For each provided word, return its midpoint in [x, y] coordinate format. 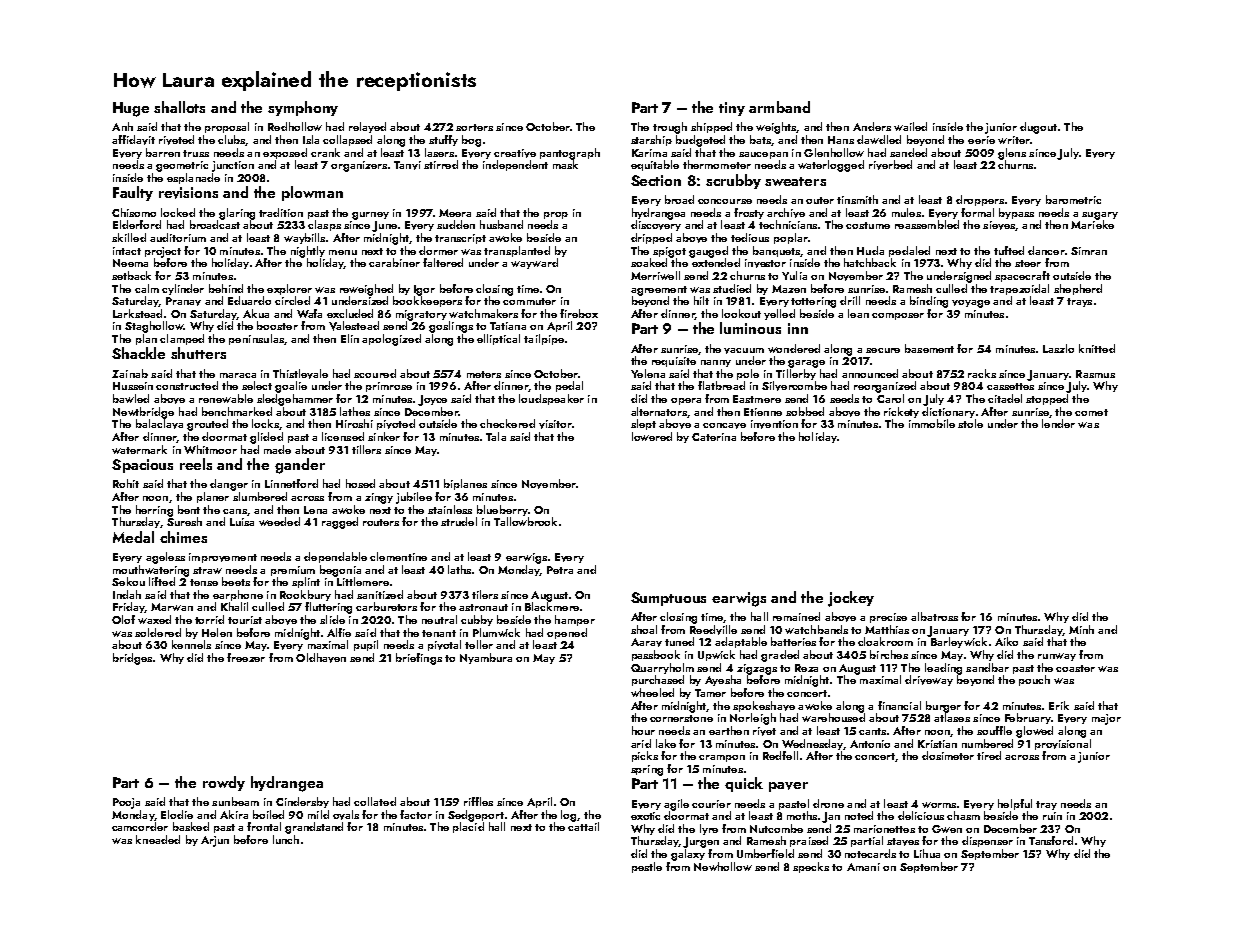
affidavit [133, 140]
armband [779, 107]
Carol [890, 398]
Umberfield [765, 853]
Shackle [138, 353]
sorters [474, 127]
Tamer [710, 693]
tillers [366, 449]
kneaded [158, 839]
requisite [674, 362]
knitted [1097, 348]
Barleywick [959, 642]
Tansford [1051, 840]
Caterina [714, 437]
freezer [246, 657]
